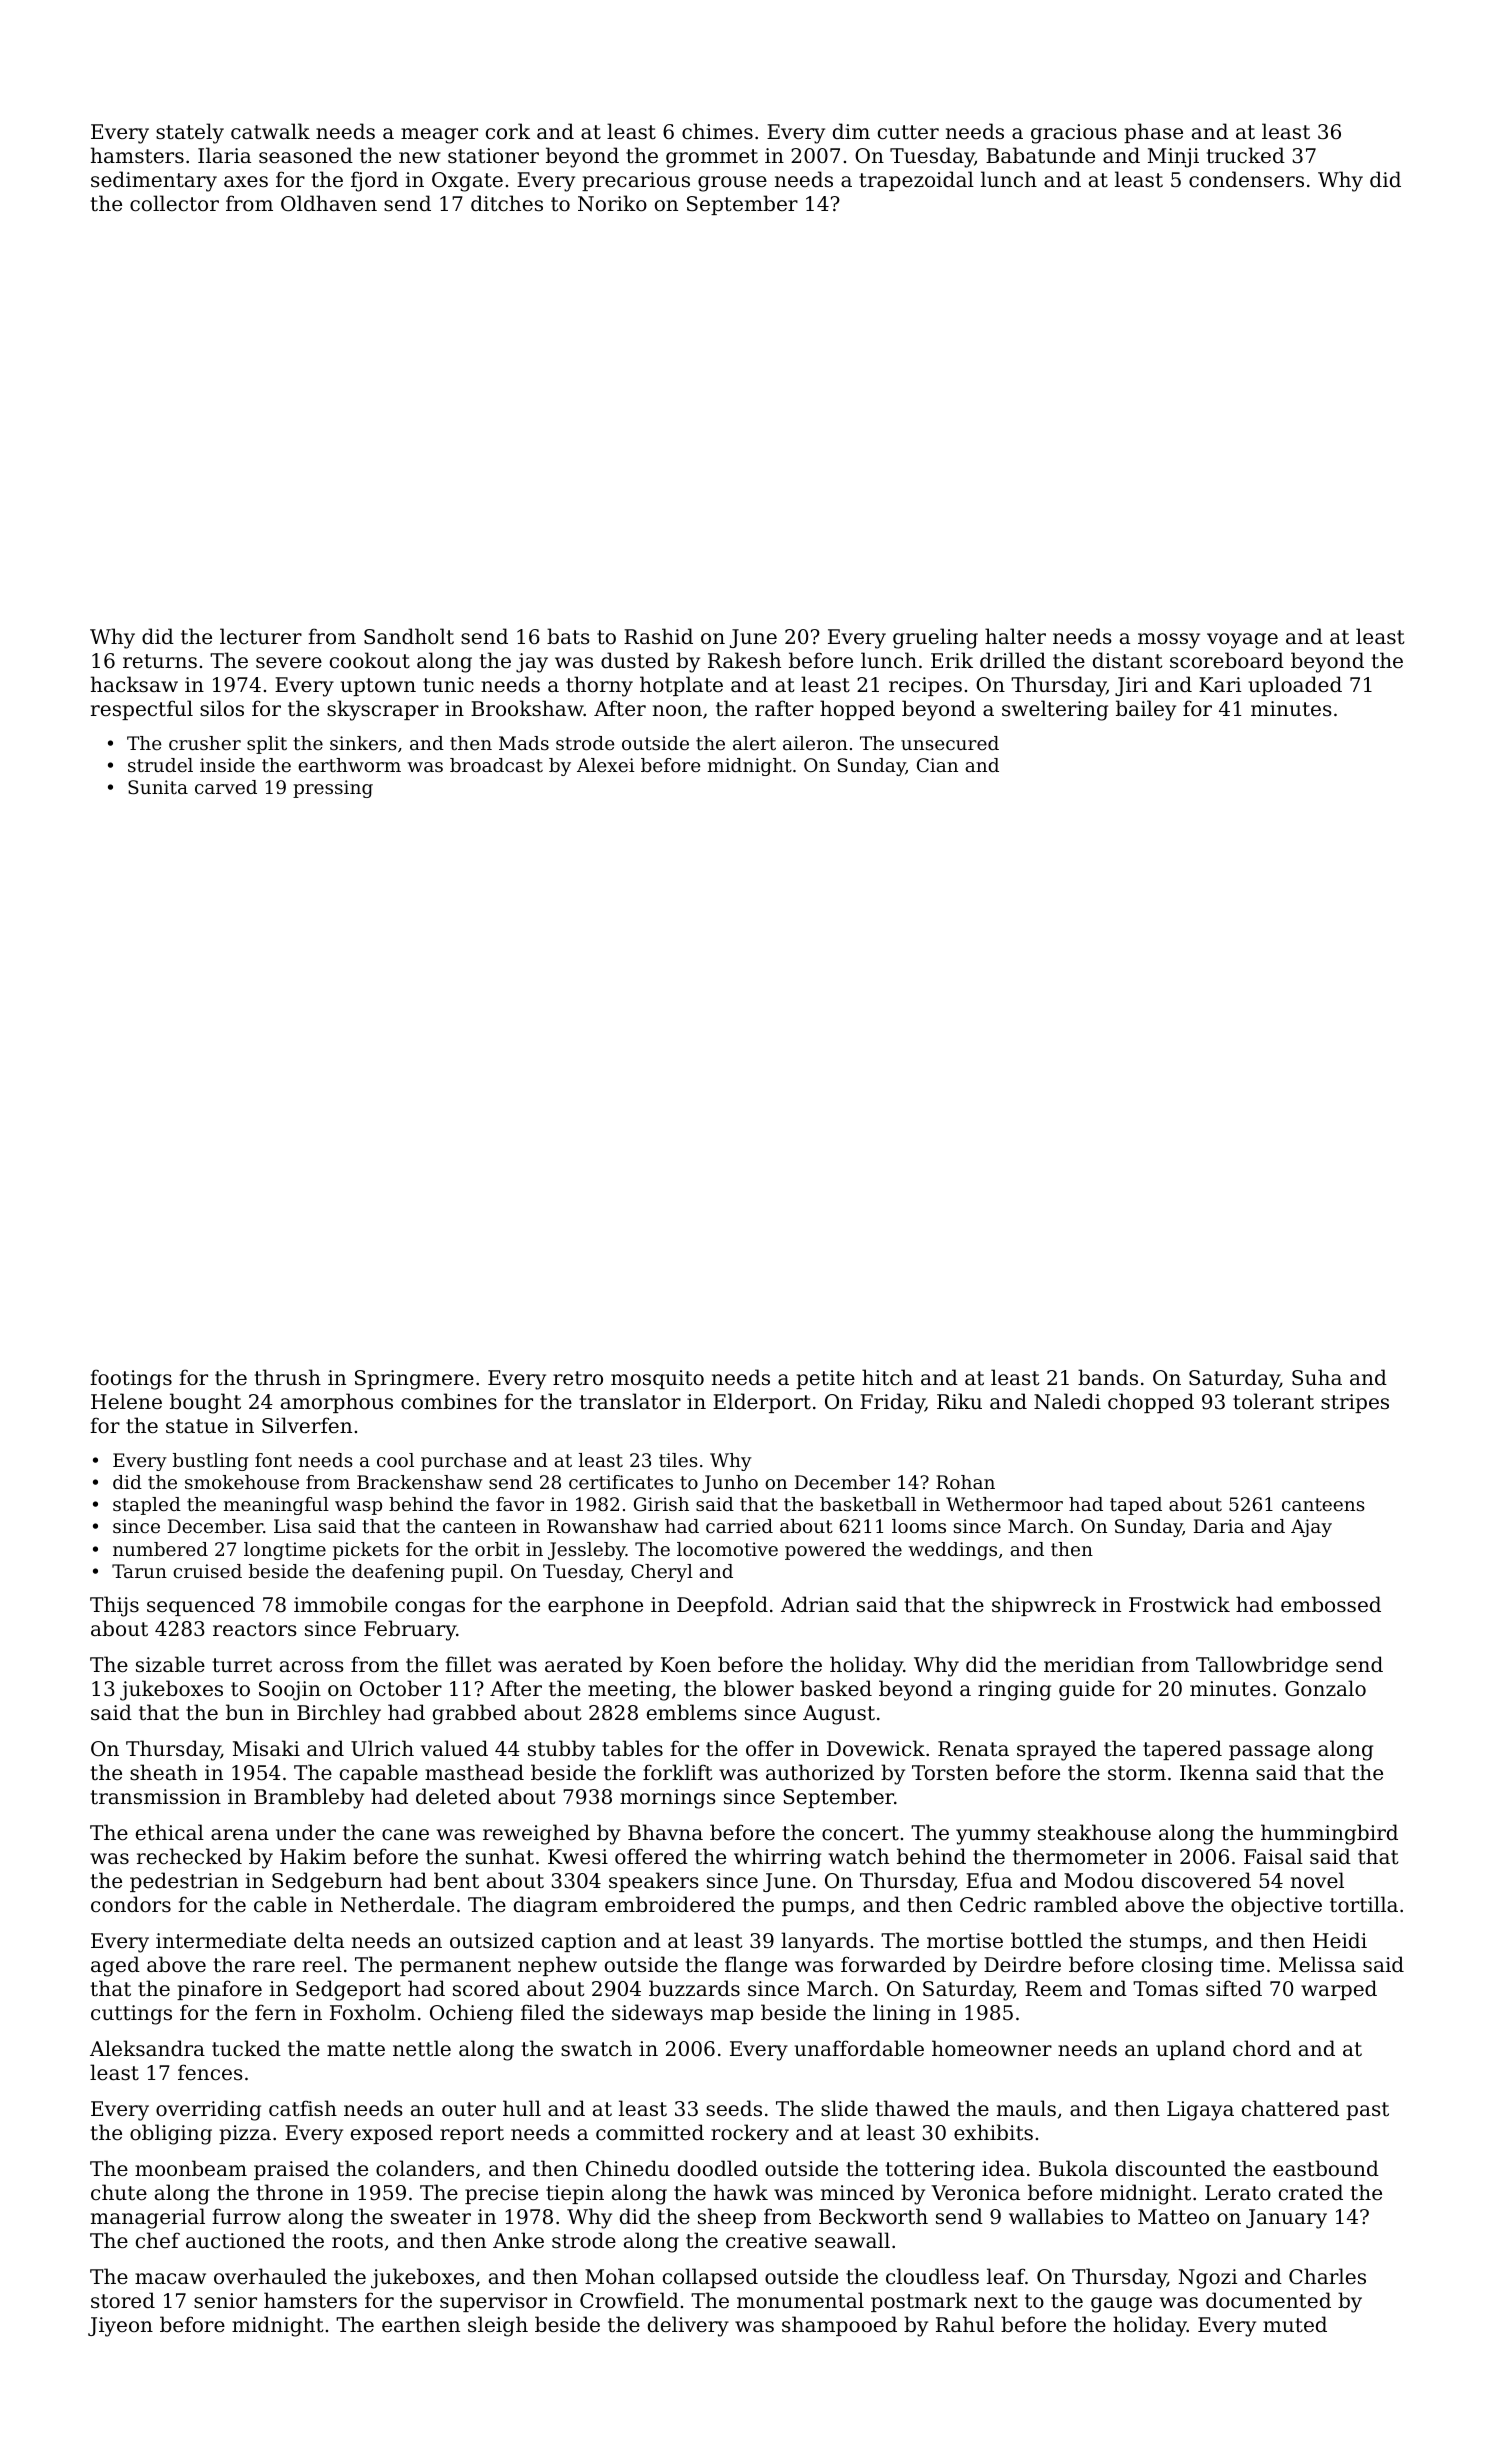  What do you see at coordinates (825, 1379) in the screenshot?
I see `petite` at bounding box center [825, 1379].
